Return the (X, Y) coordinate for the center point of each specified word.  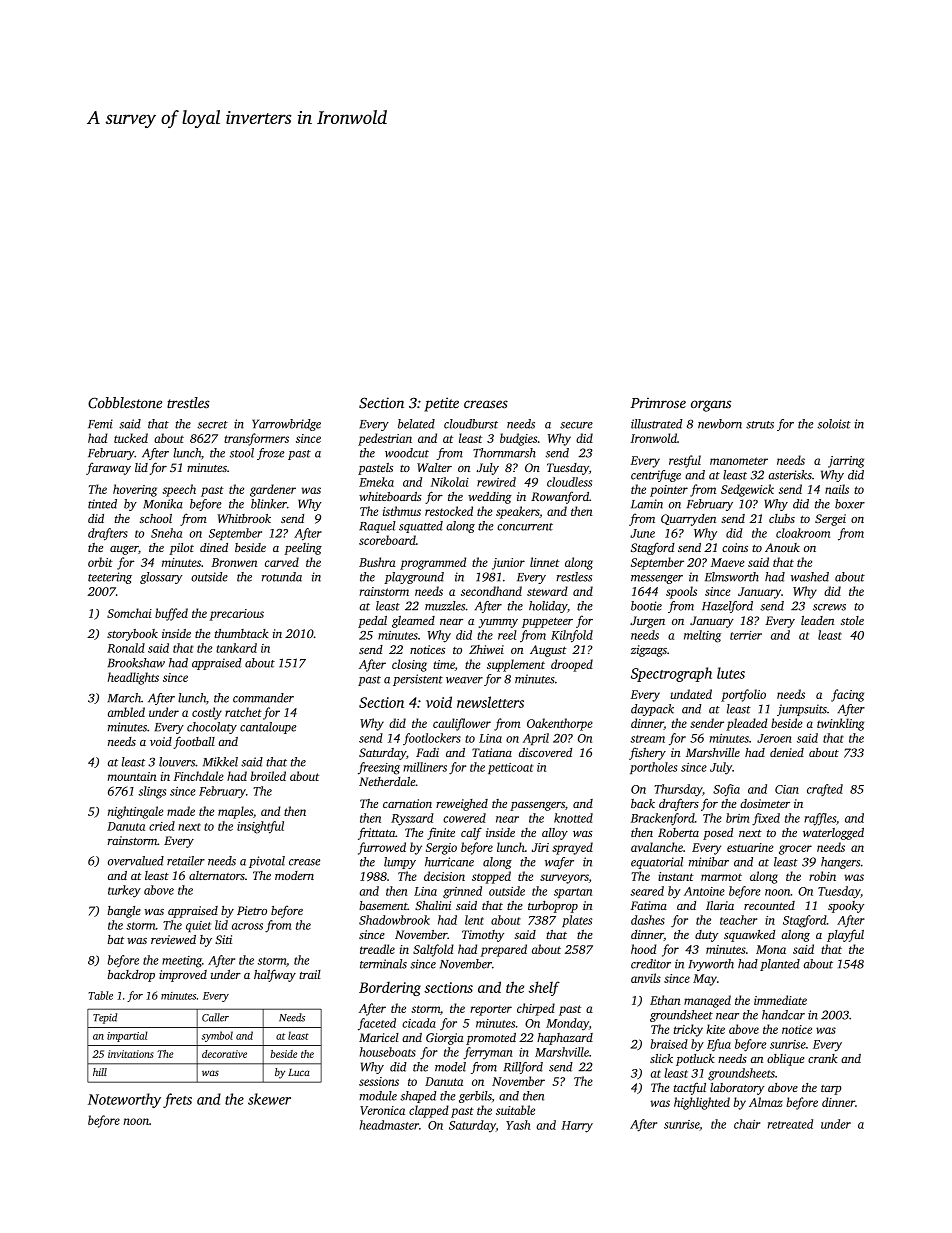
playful (845, 935)
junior (508, 564)
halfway (275, 975)
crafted (825, 790)
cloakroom (803, 533)
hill (100, 1072)
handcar (783, 1015)
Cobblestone (125, 403)
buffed (171, 614)
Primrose (658, 403)
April (536, 739)
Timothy (483, 936)
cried (162, 826)
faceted (377, 1024)
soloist (834, 424)
